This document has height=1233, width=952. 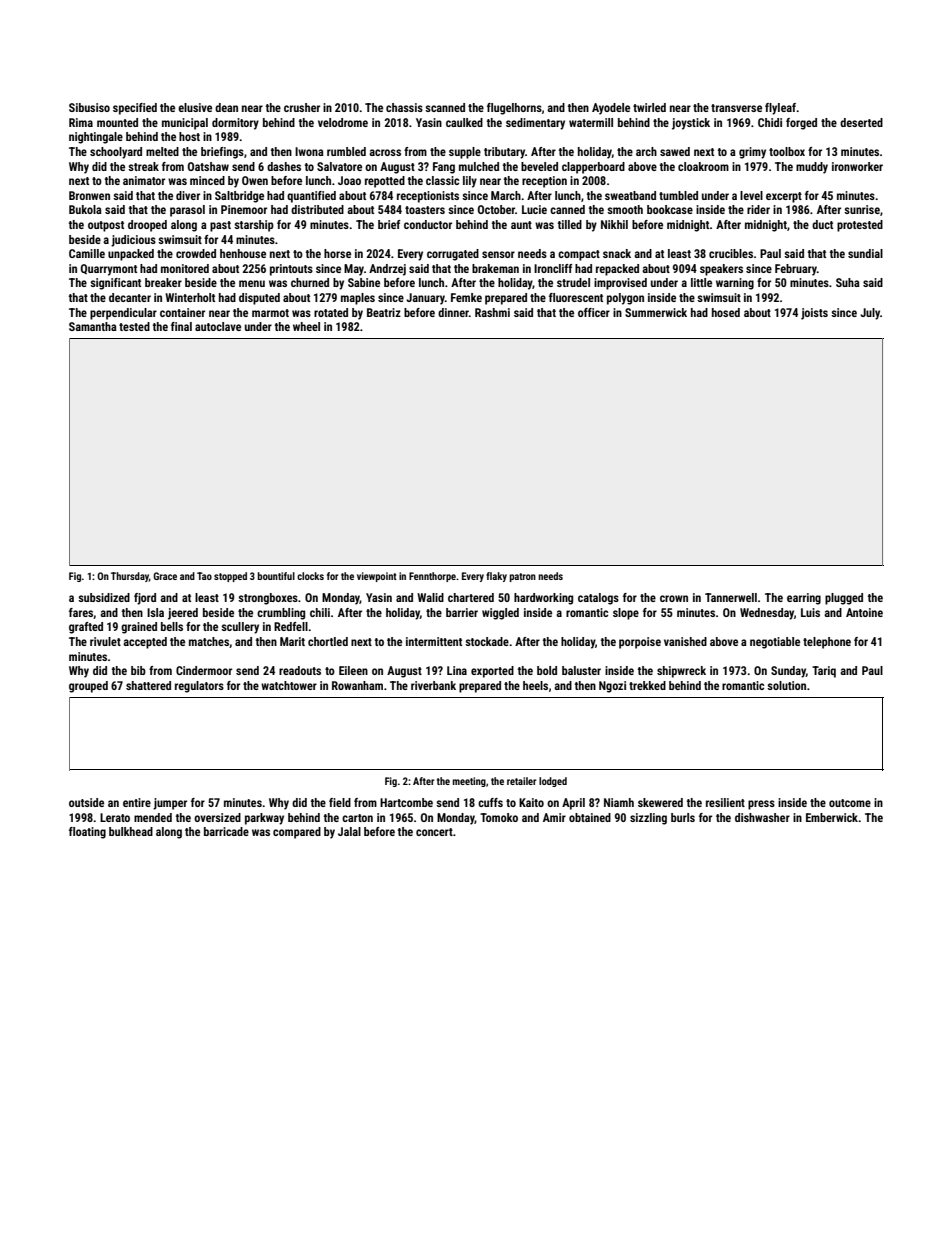 I want to click on shipwreck, so click(x=681, y=672).
